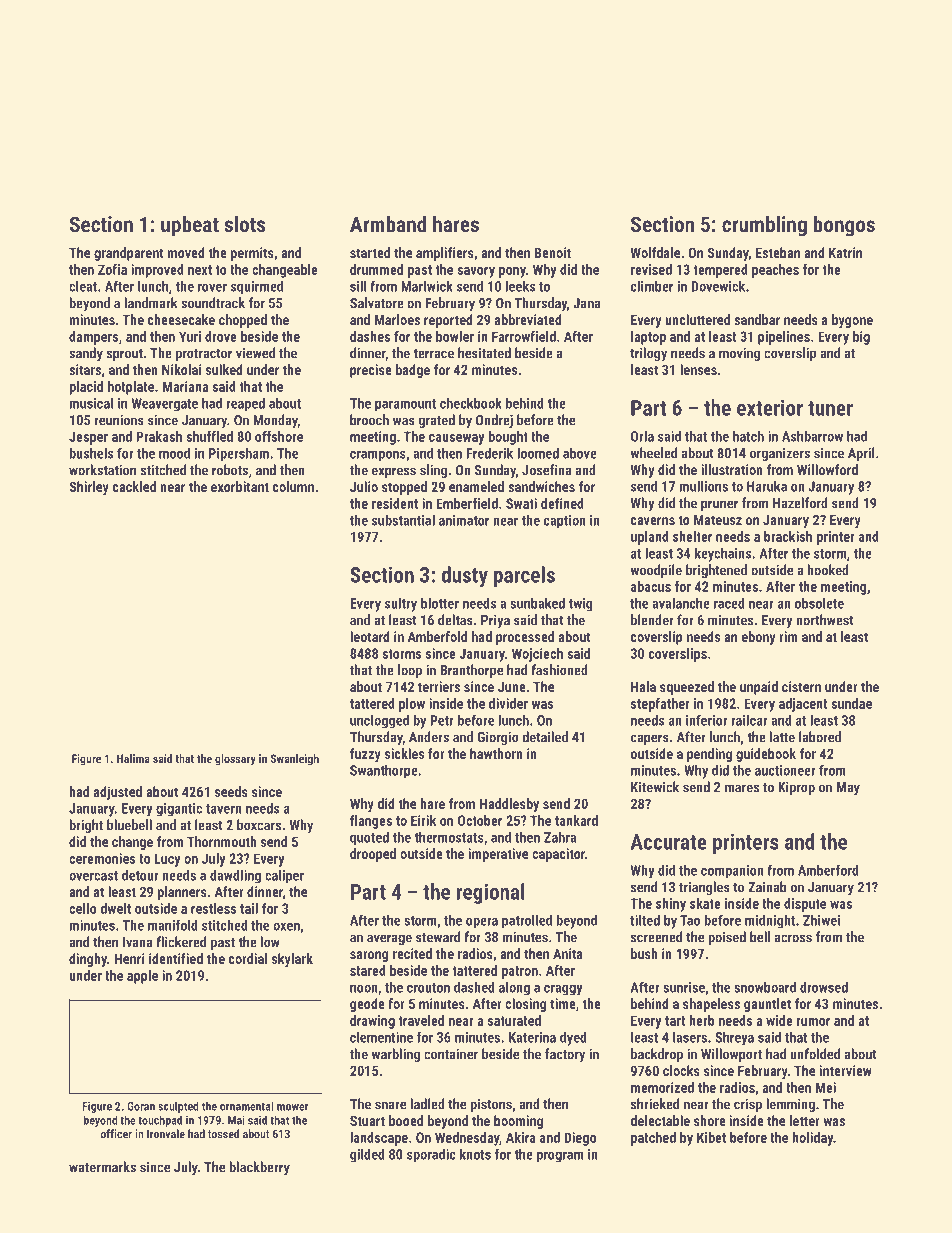  I want to click on blackberry, so click(259, 1168).
